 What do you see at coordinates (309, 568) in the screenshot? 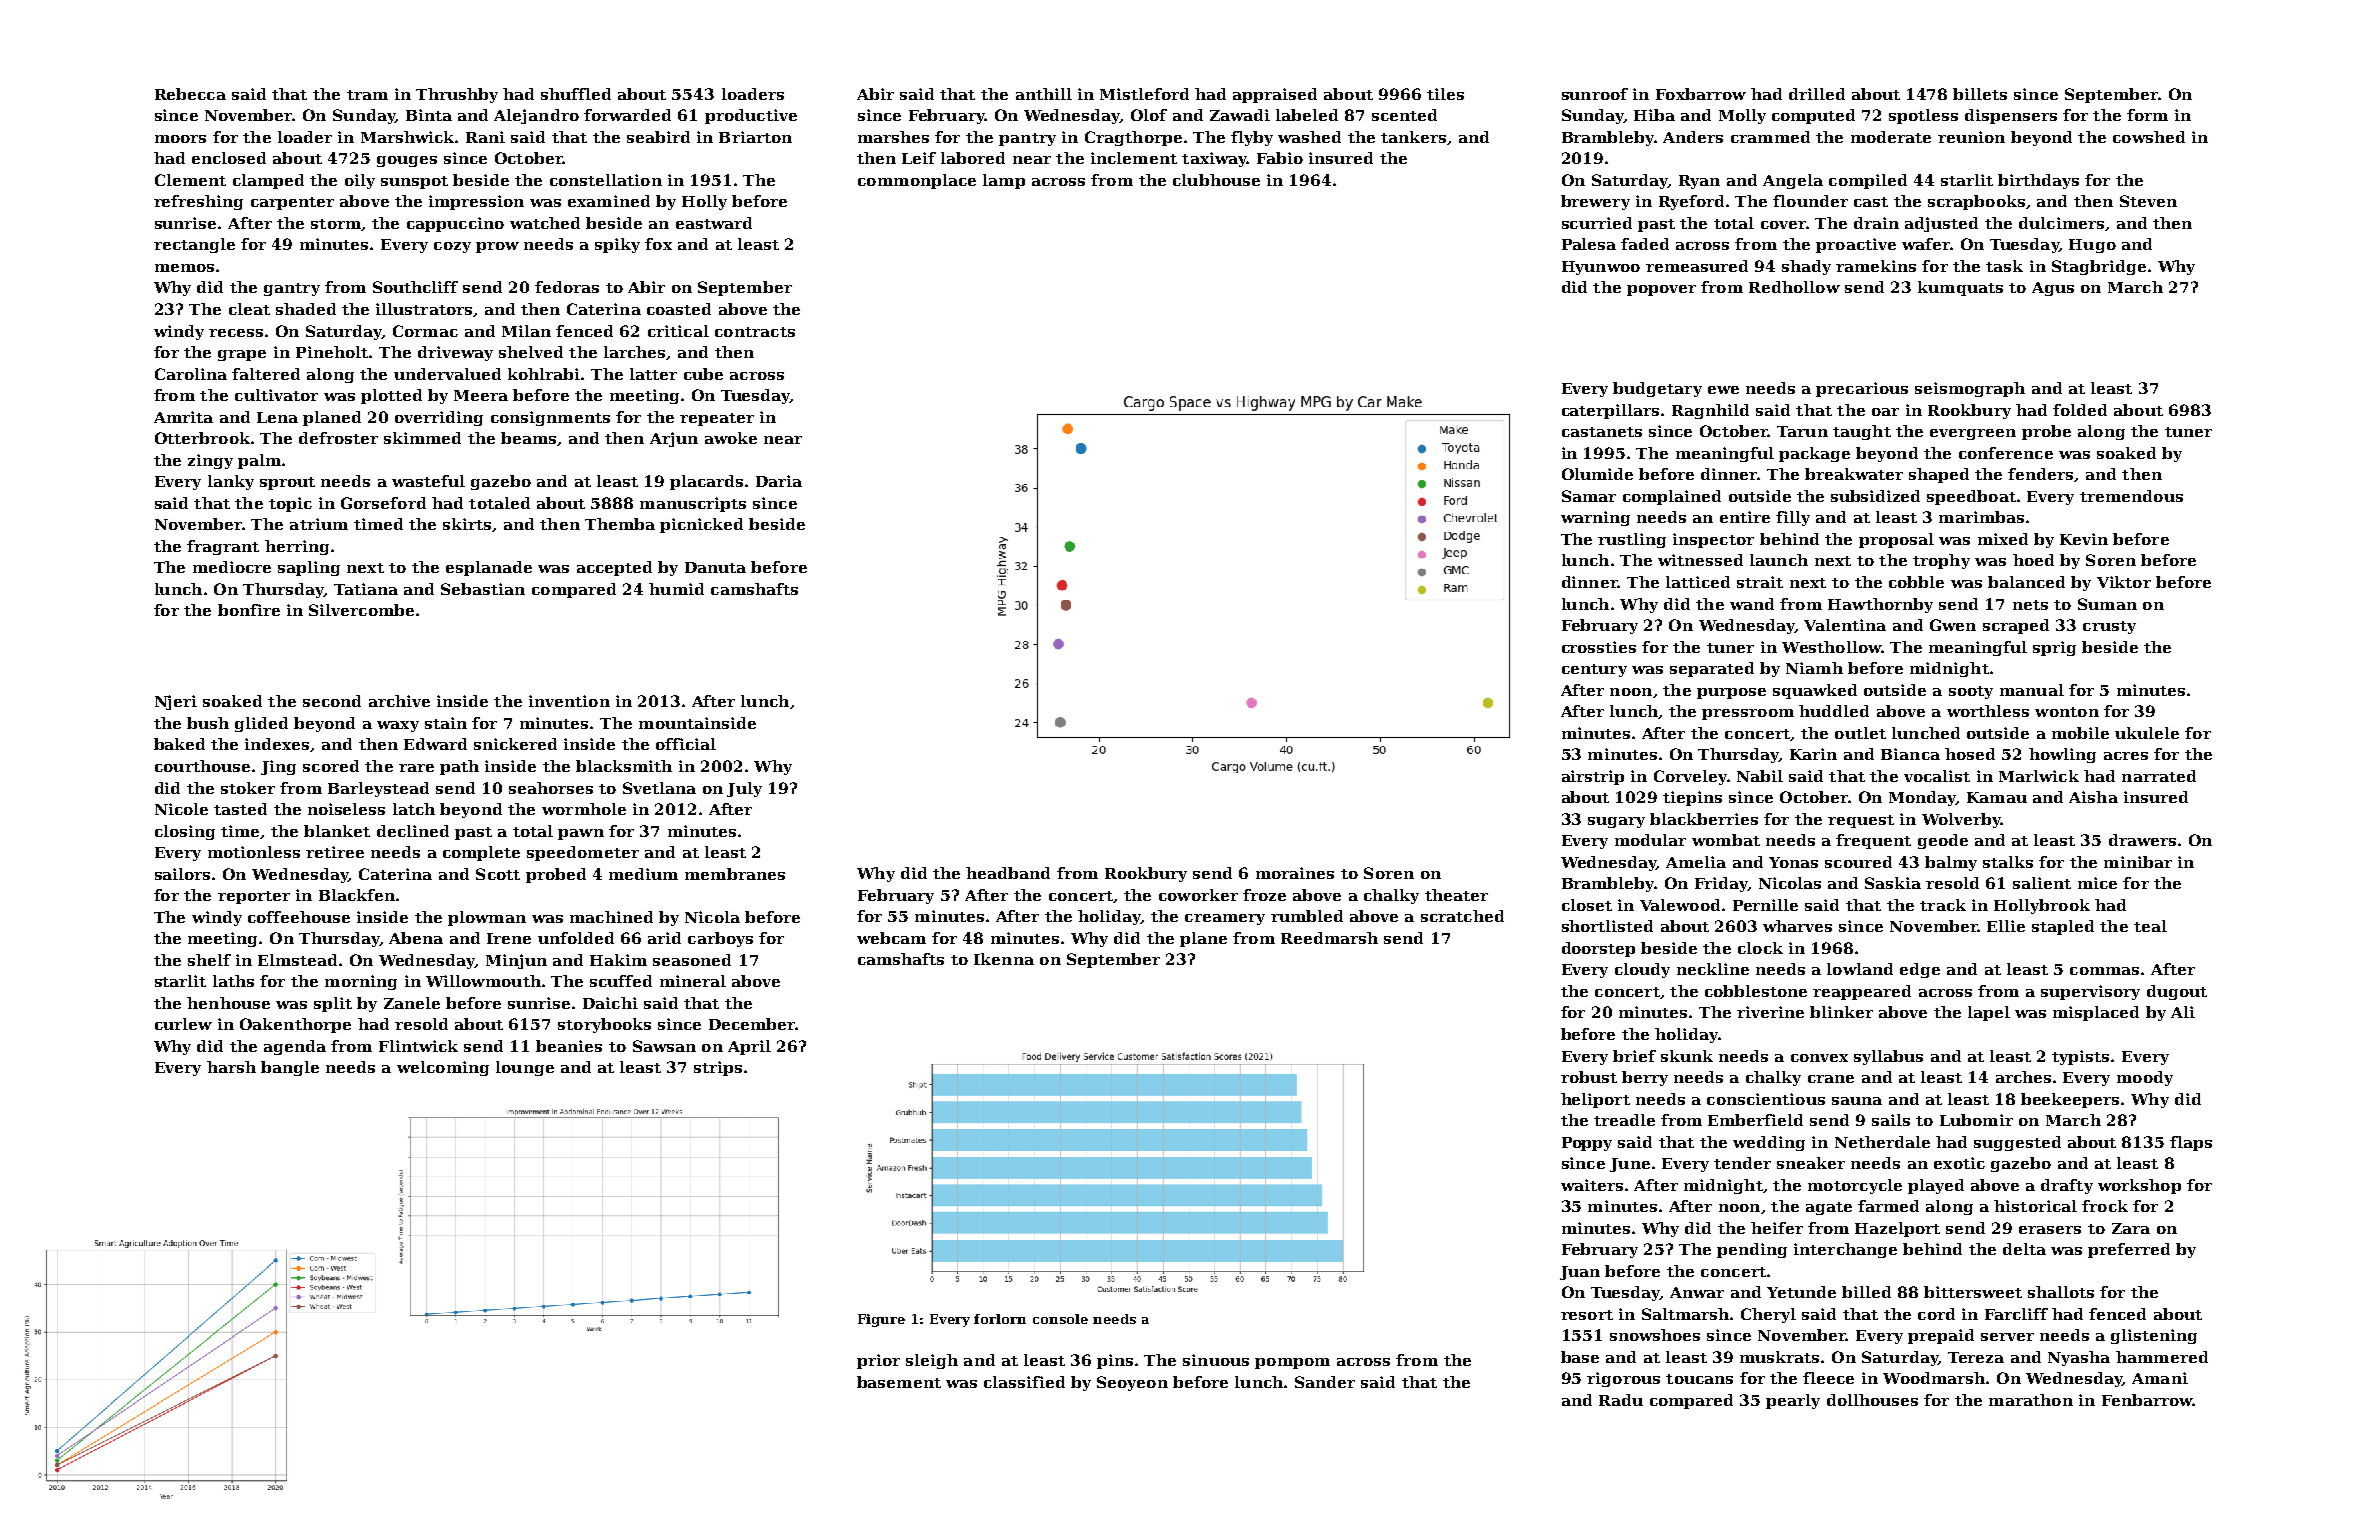
I see `sapling` at bounding box center [309, 568].
